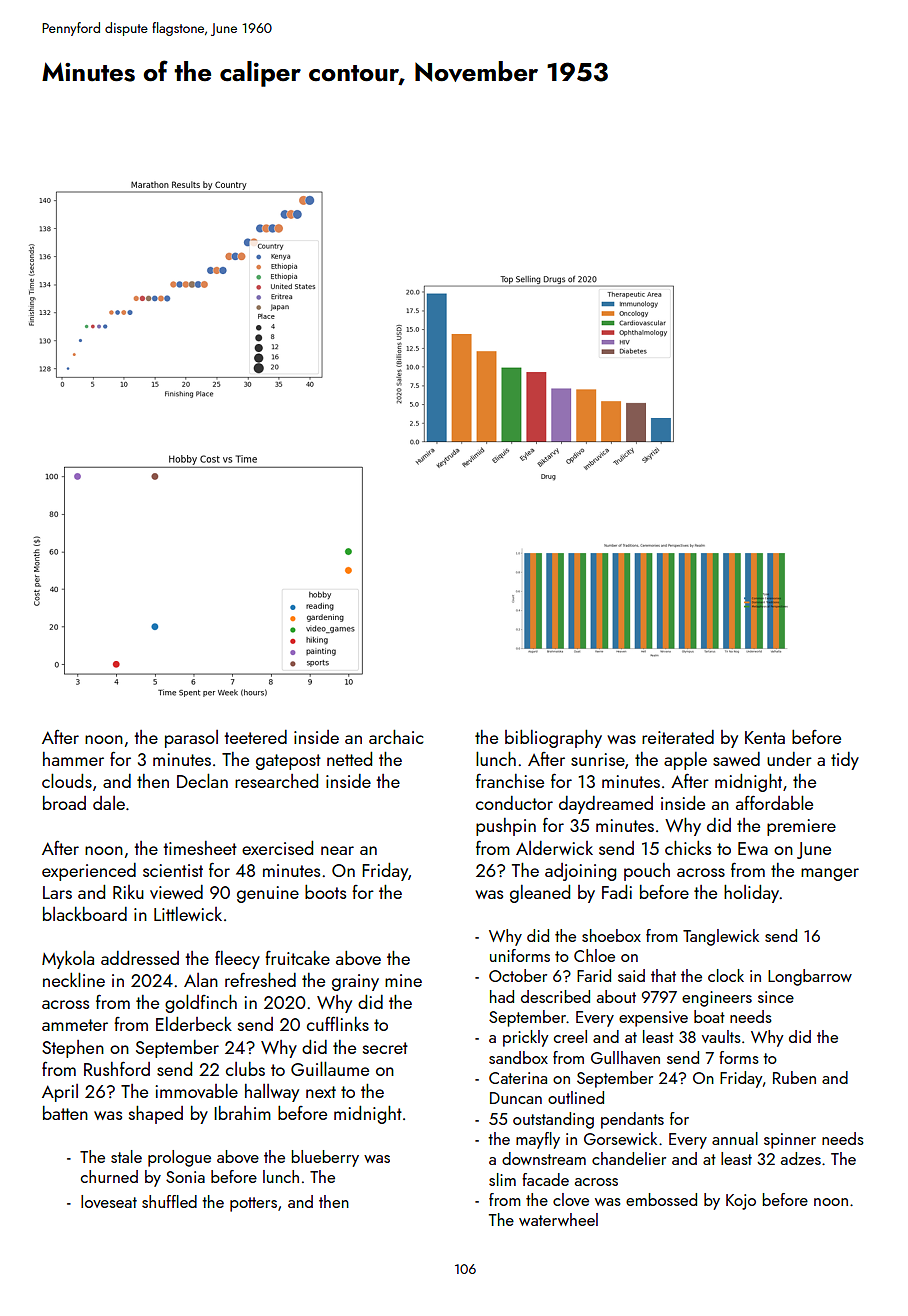  I want to click on affordable, so click(774, 802).
